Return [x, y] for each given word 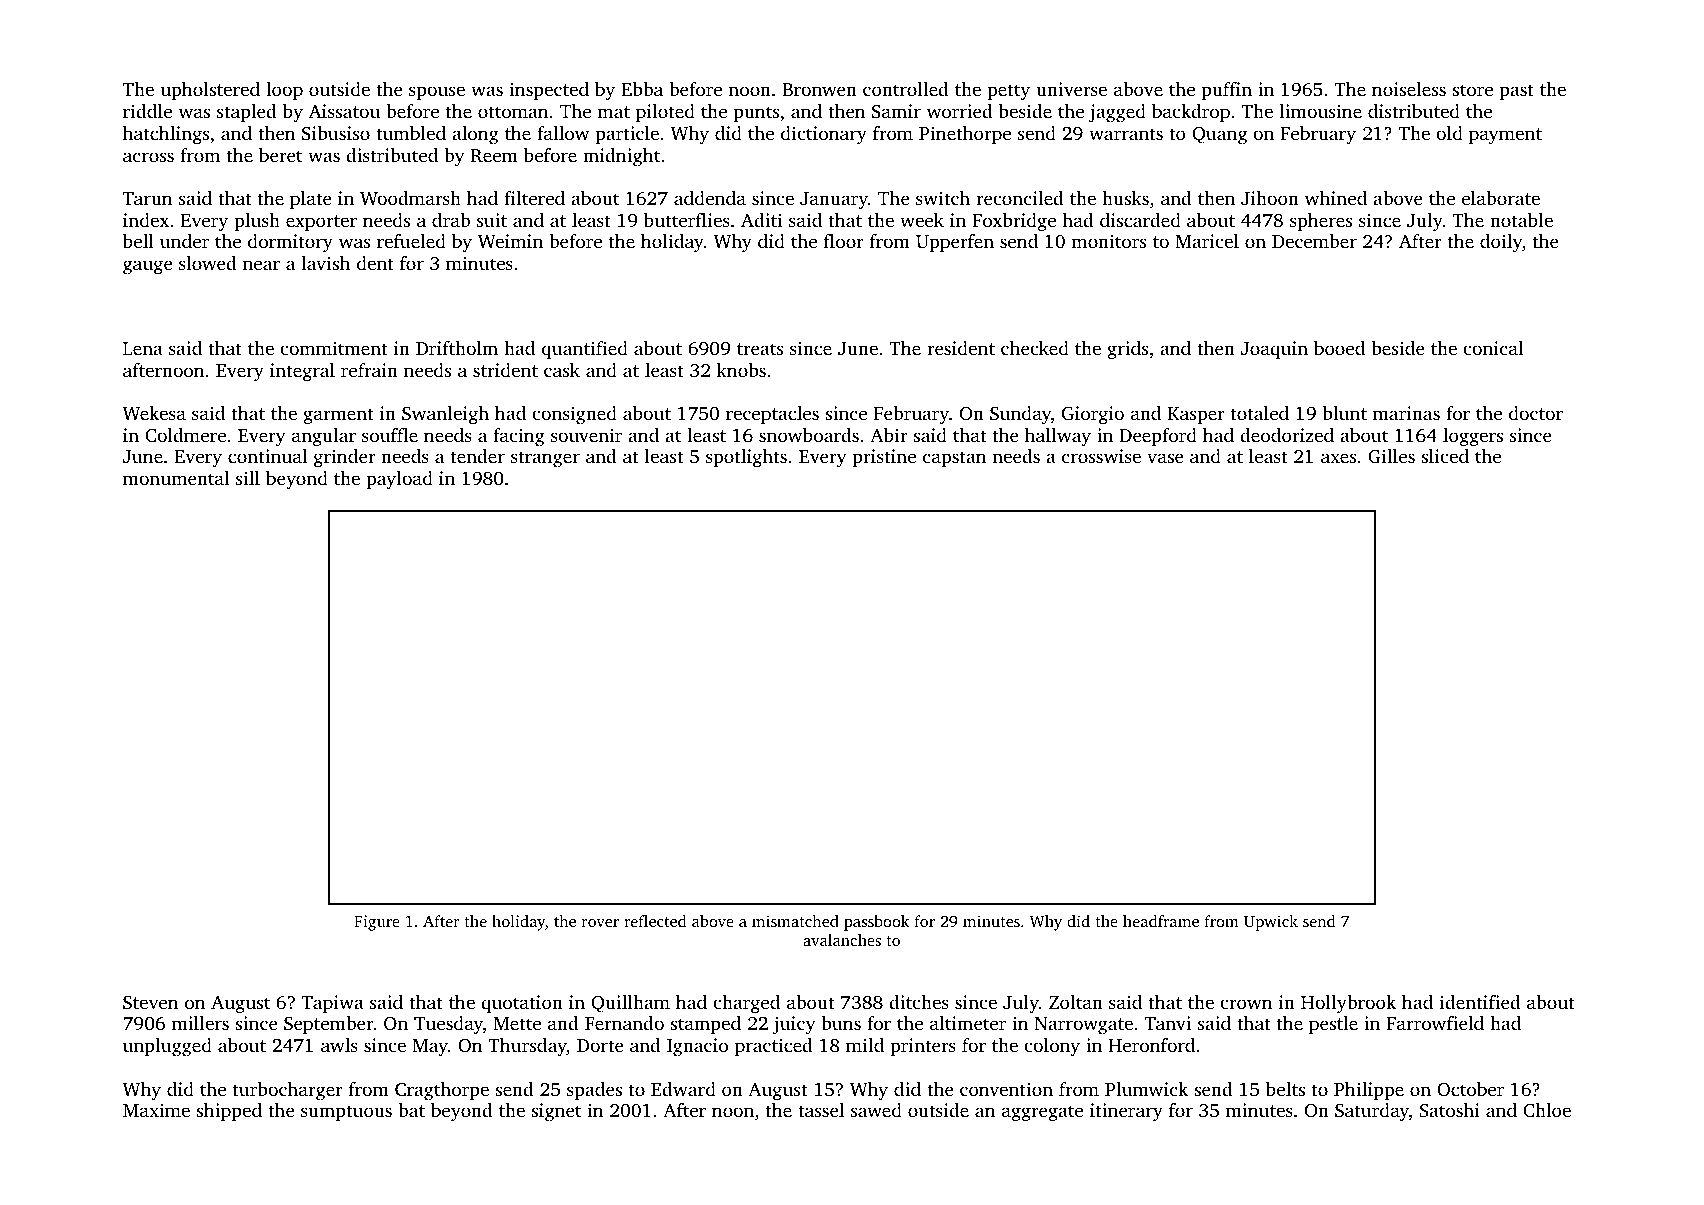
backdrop [1191, 113]
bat [411, 1110]
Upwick [1271, 923]
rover [600, 923]
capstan [954, 459]
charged [746, 1004]
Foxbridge [1014, 222]
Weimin [510, 241]
